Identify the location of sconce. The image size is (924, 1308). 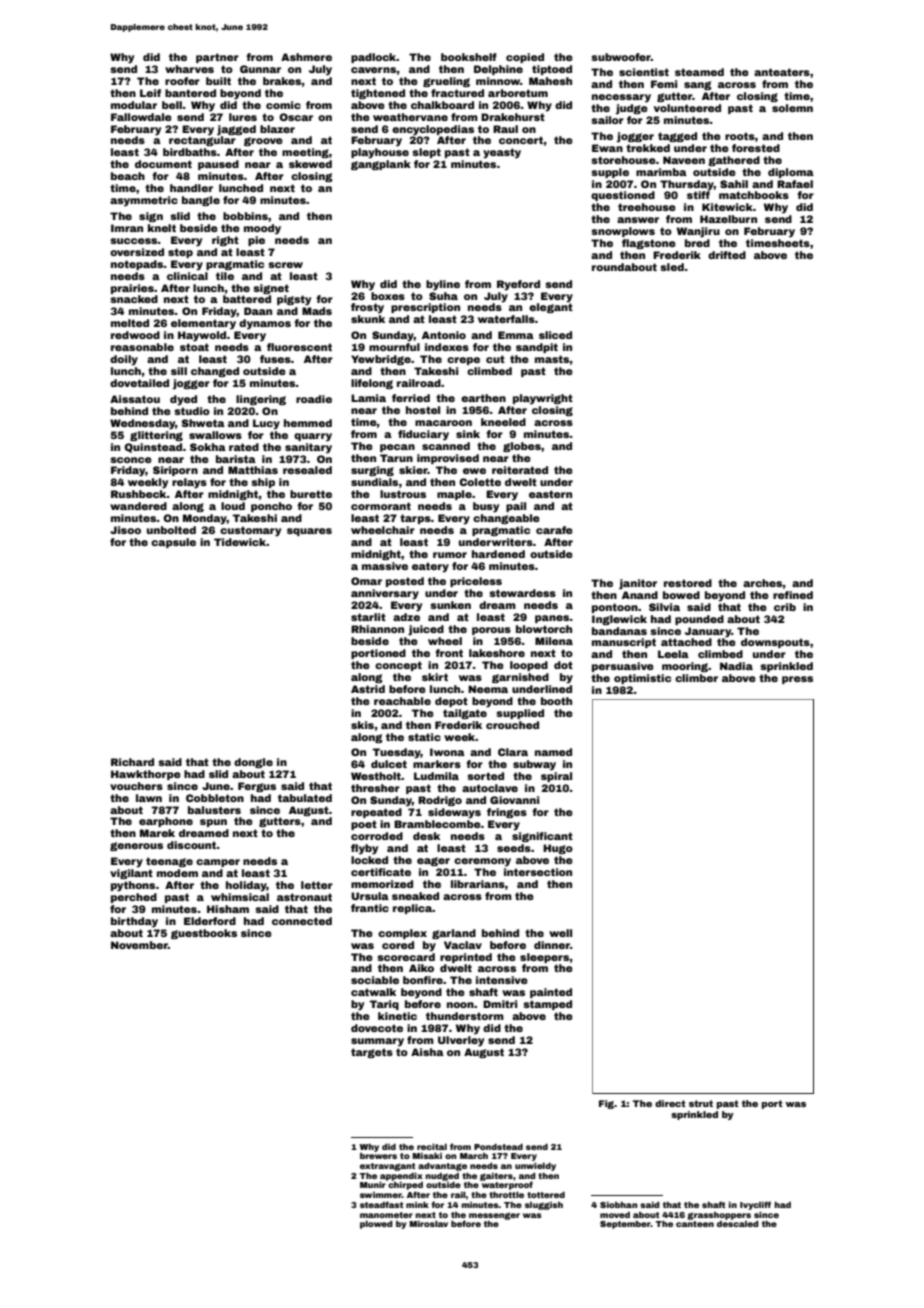
(131, 460).
